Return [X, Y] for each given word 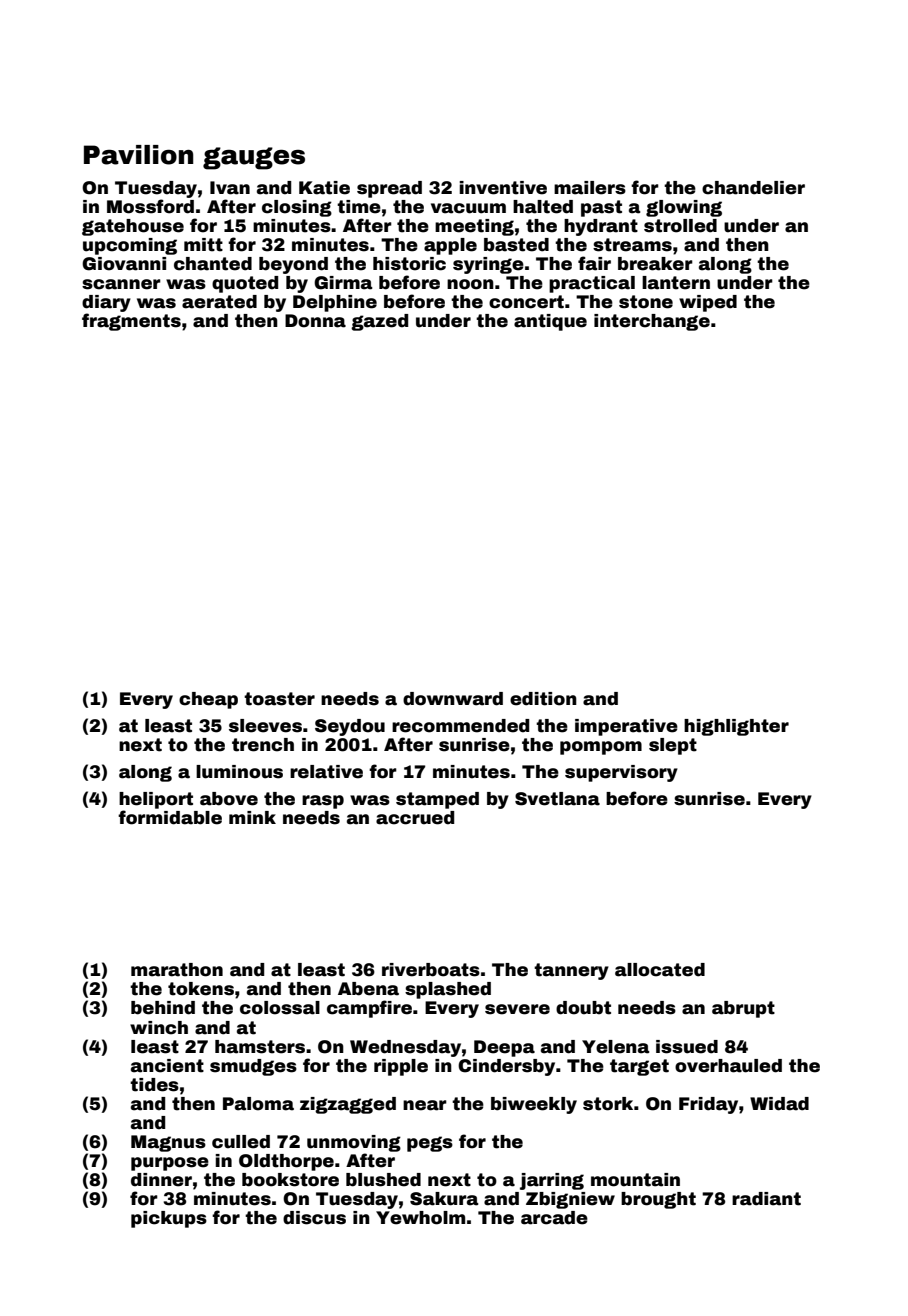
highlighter [736, 727]
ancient [167, 1066]
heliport [156, 800]
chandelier [753, 188]
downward [453, 699]
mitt [203, 245]
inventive [503, 188]
